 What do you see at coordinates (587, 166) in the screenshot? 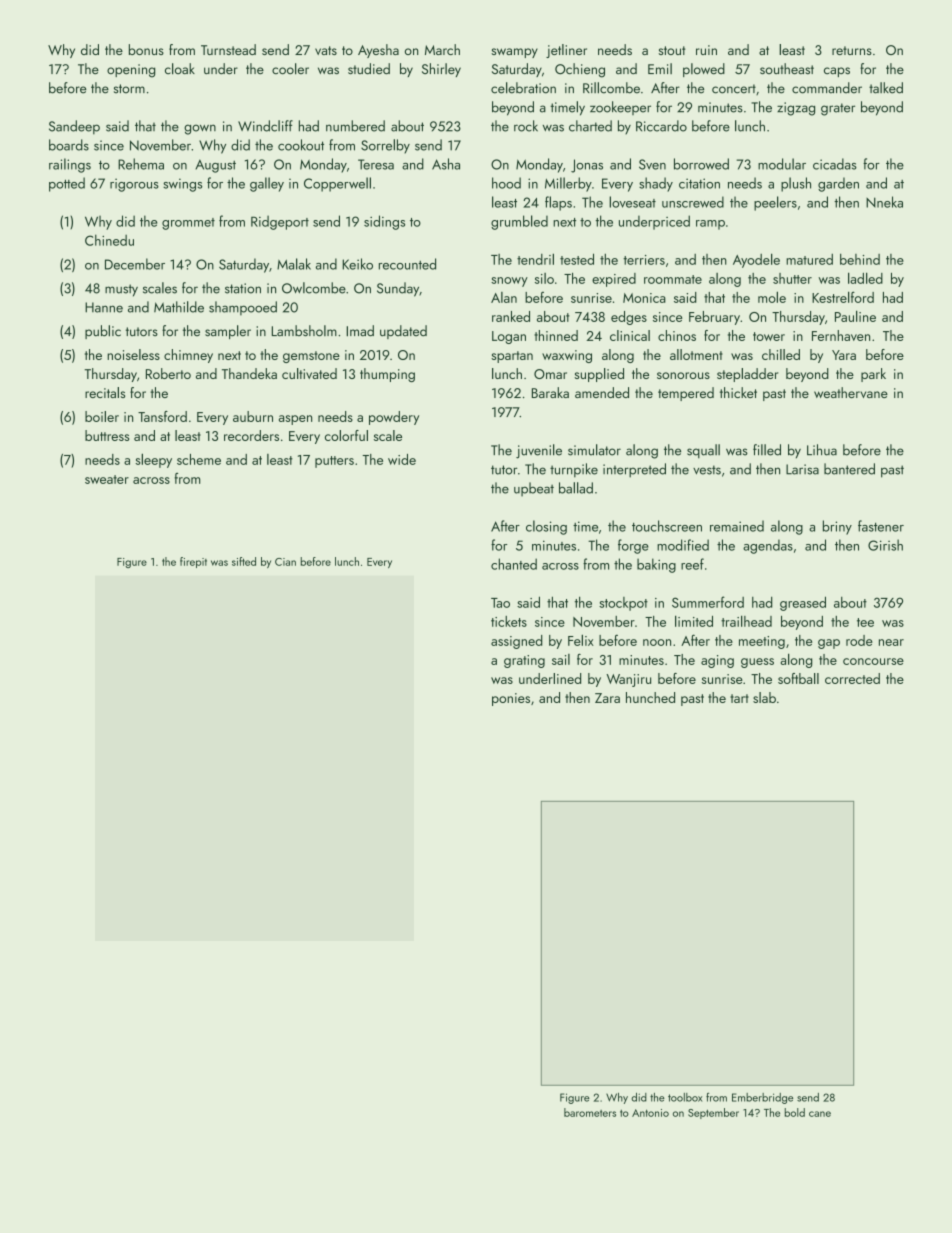
I see `Jonas` at bounding box center [587, 166].
